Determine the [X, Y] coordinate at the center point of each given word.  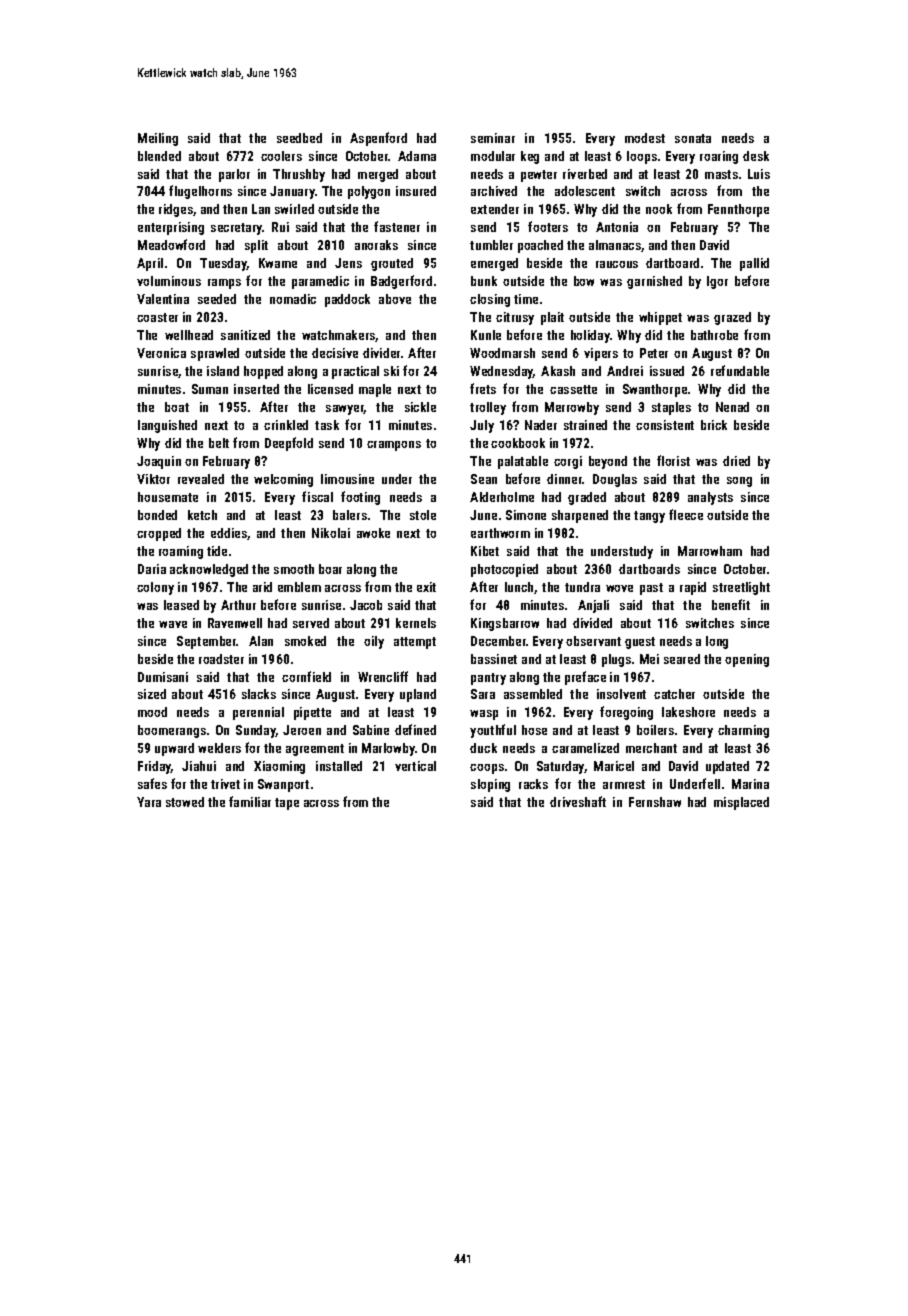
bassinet [494, 659]
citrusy [515, 318]
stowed [185, 802]
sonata [693, 138]
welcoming [283, 480]
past [651, 589]
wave [173, 624]
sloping [490, 785]
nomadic [293, 299]
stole [423, 515]
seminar [493, 138]
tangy [649, 517]
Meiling [158, 139]
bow [584, 281]
